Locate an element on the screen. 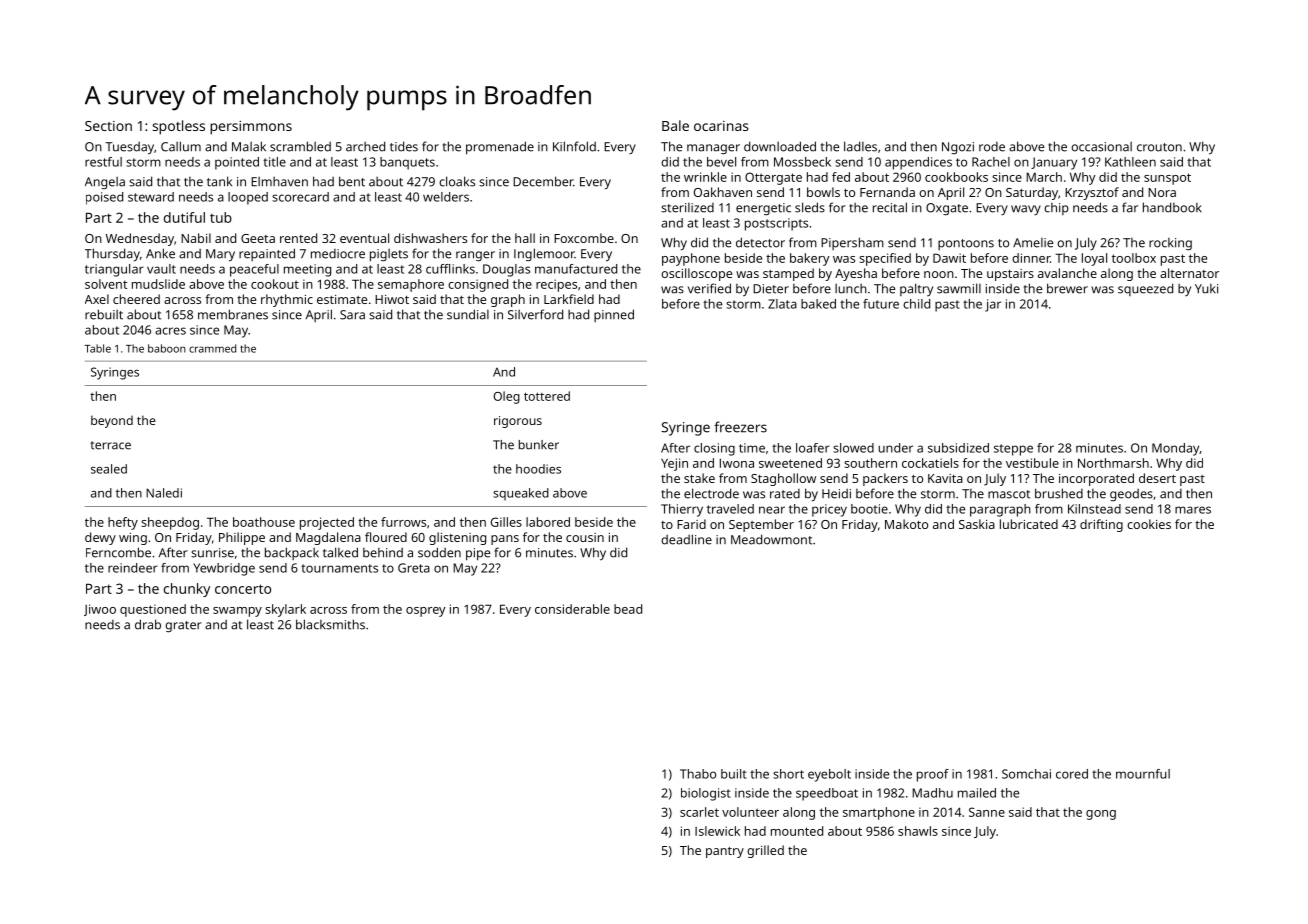 The image size is (1308, 924). Dieter is located at coordinates (771, 289).
